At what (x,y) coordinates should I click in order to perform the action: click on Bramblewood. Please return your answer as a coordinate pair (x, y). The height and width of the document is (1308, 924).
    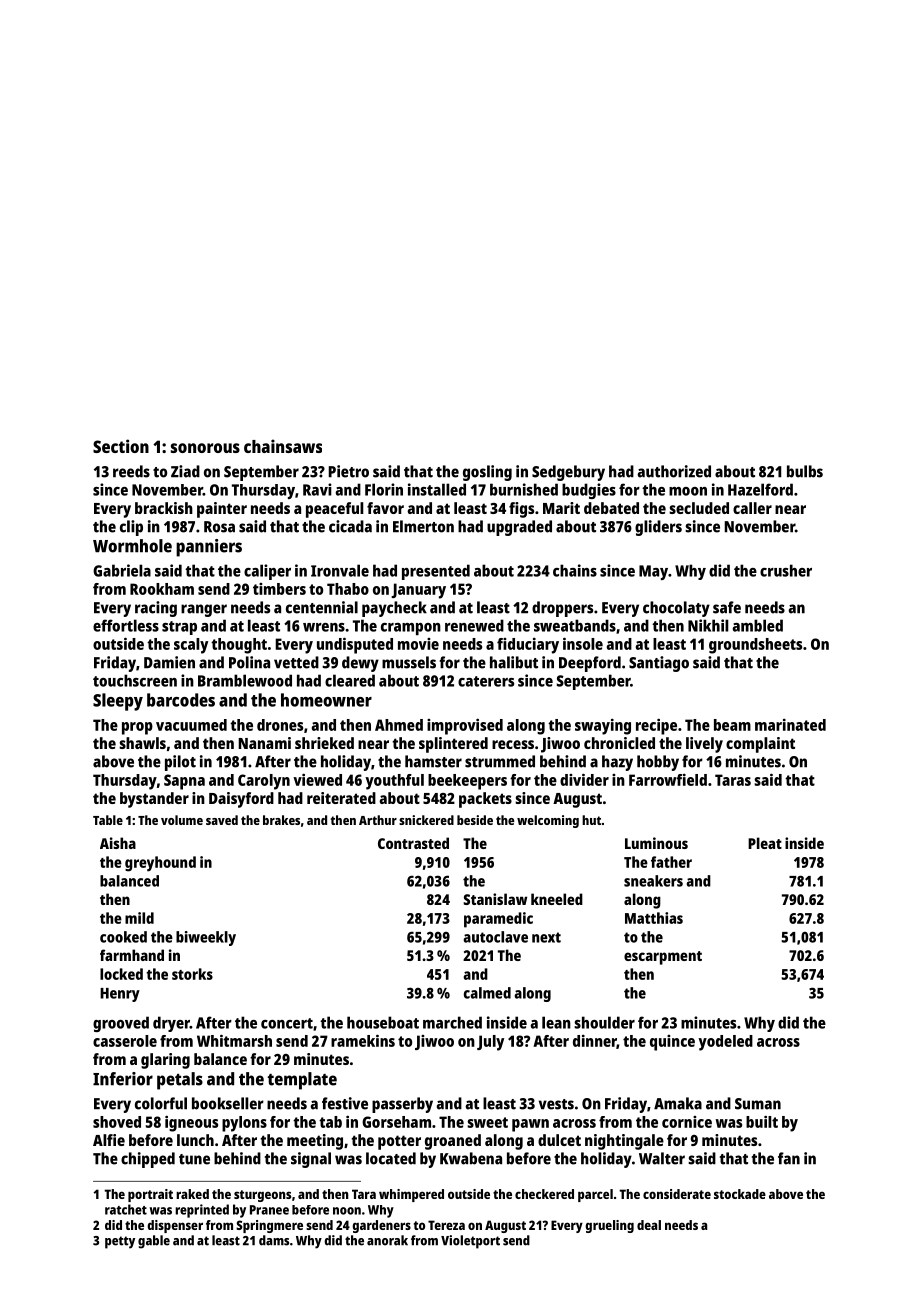
    Looking at the image, I should click on (245, 680).
